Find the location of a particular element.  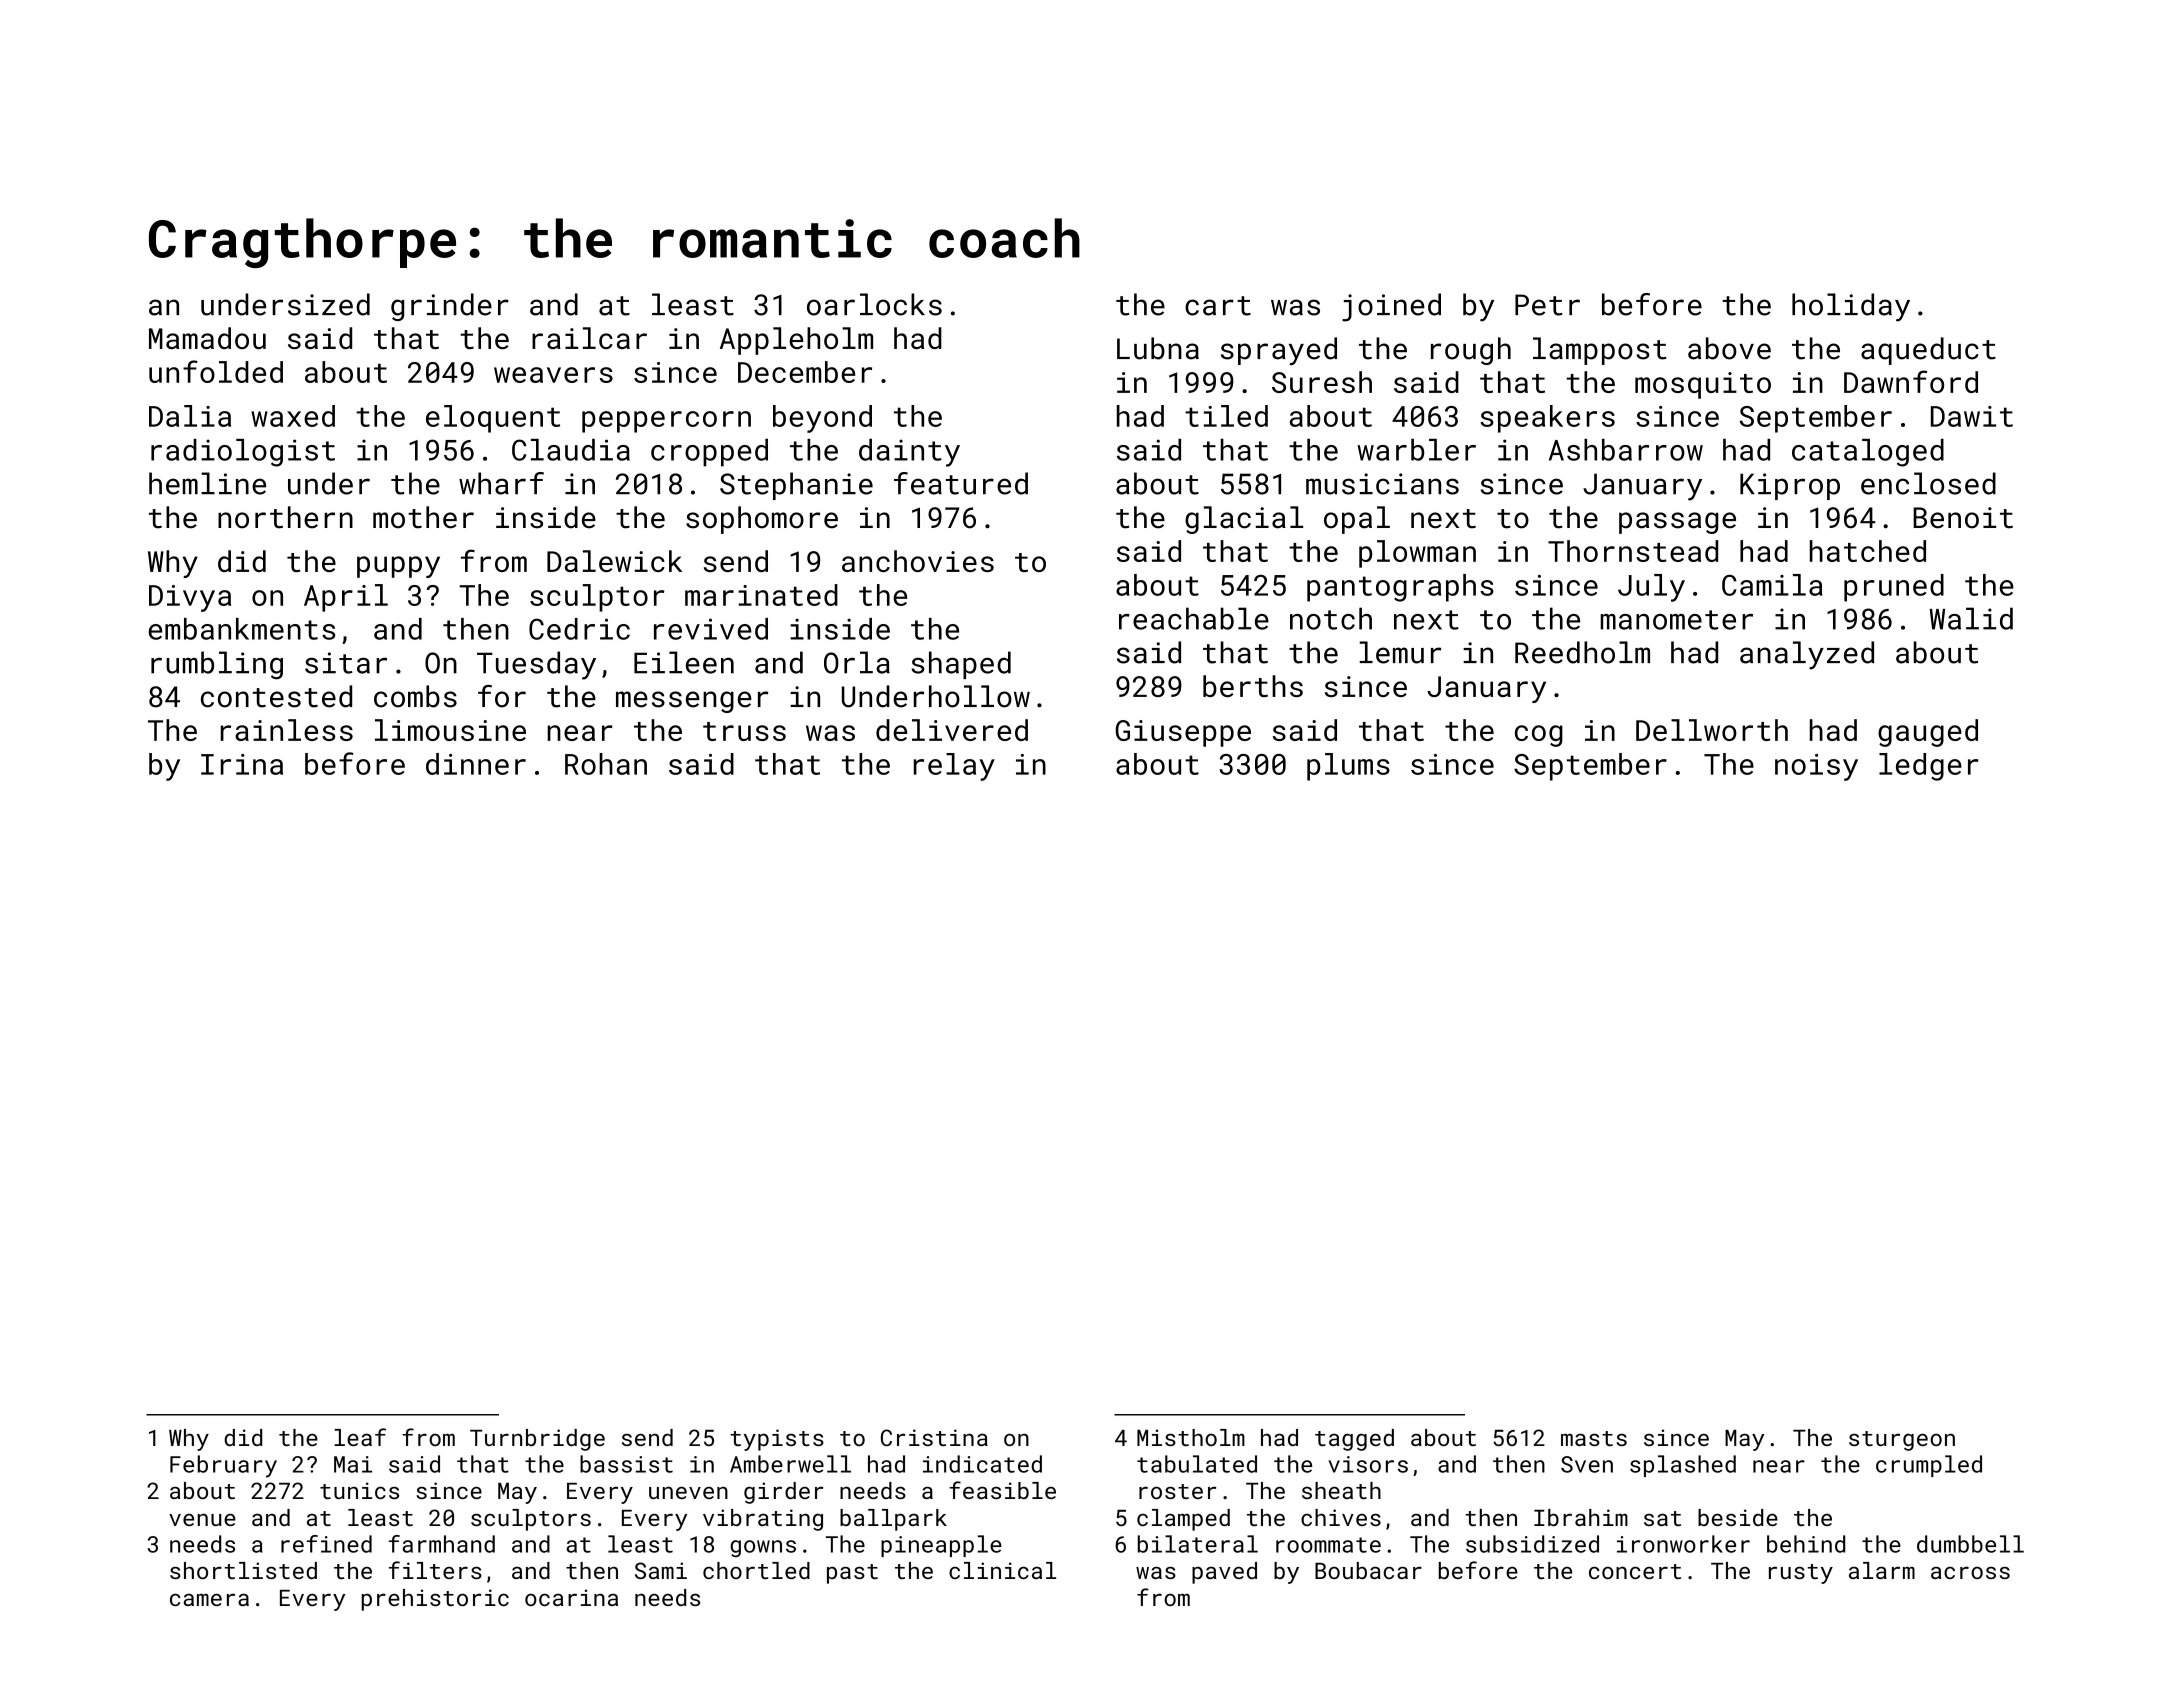

cart is located at coordinates (1218, 306).
